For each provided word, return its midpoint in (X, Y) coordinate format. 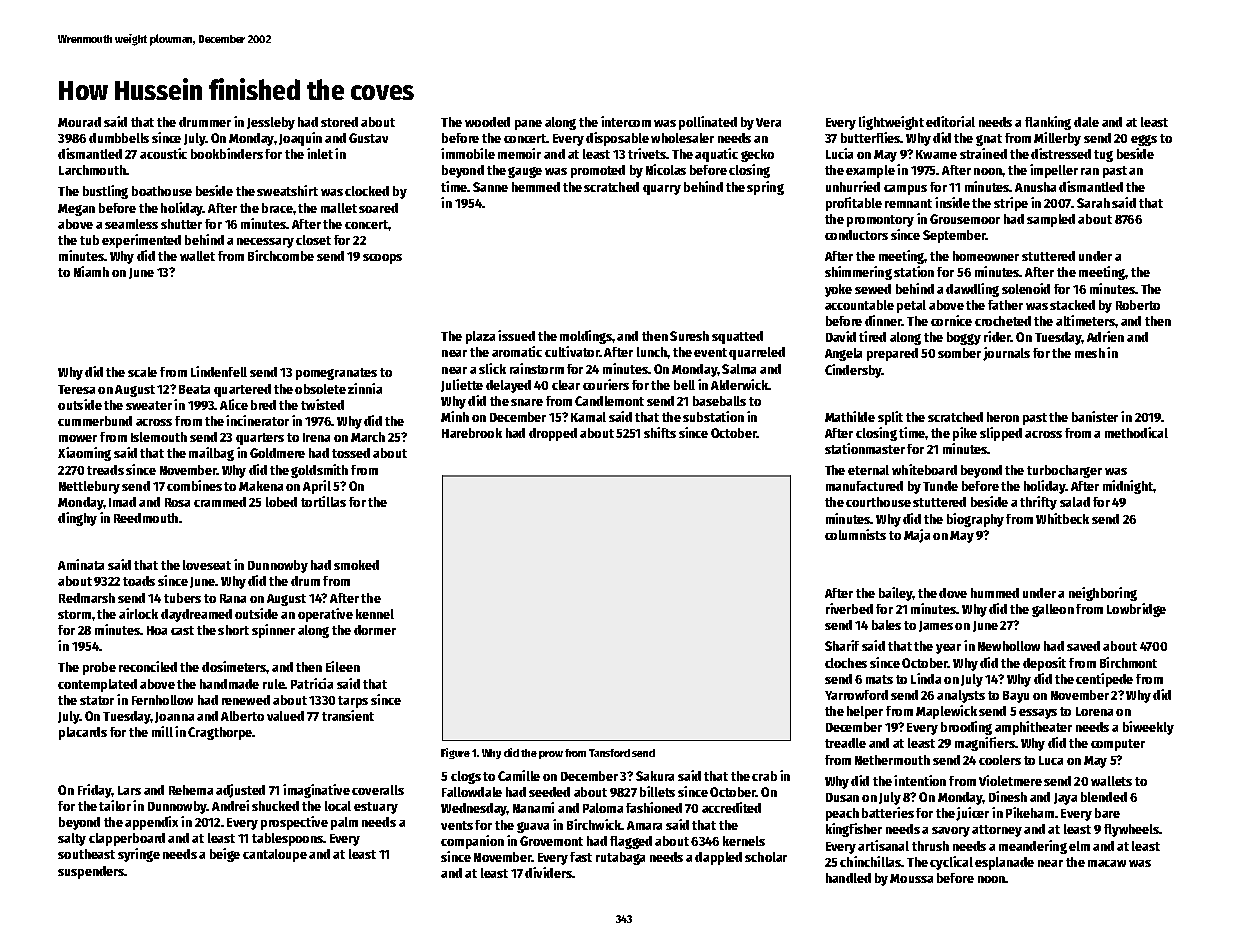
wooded (487, 122)
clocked (367, 191)
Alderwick (740, 384)
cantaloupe (275, 855)
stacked (1072, 305)
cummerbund (95, 421)
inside (952, 202)
